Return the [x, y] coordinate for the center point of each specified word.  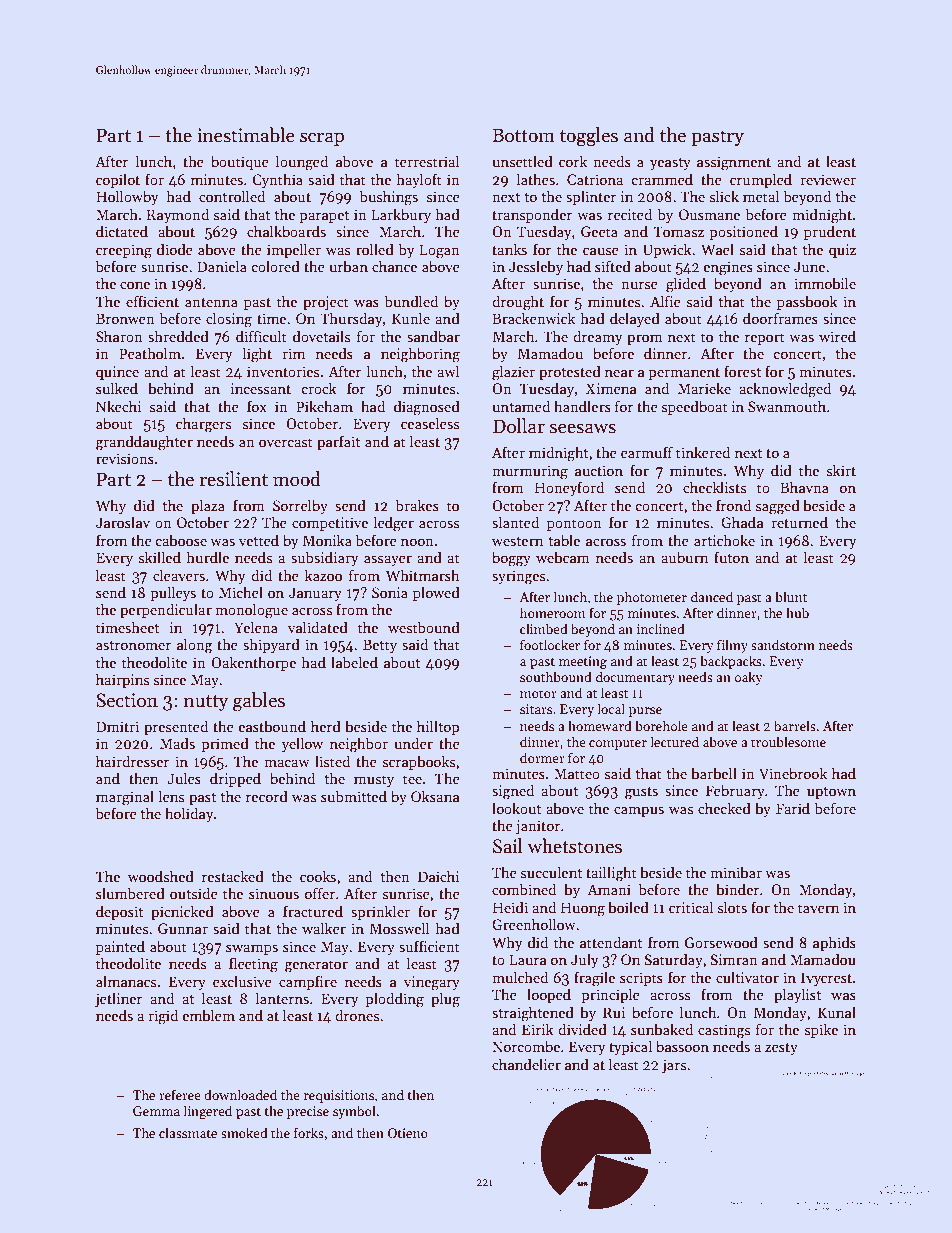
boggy [511, 559]
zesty [781, 1049]
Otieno [408, 1133]
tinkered [703, 452]
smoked [244, 1132]
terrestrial [427, 161]
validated [318, 627]
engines [728, 268]
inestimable [246, 135]
